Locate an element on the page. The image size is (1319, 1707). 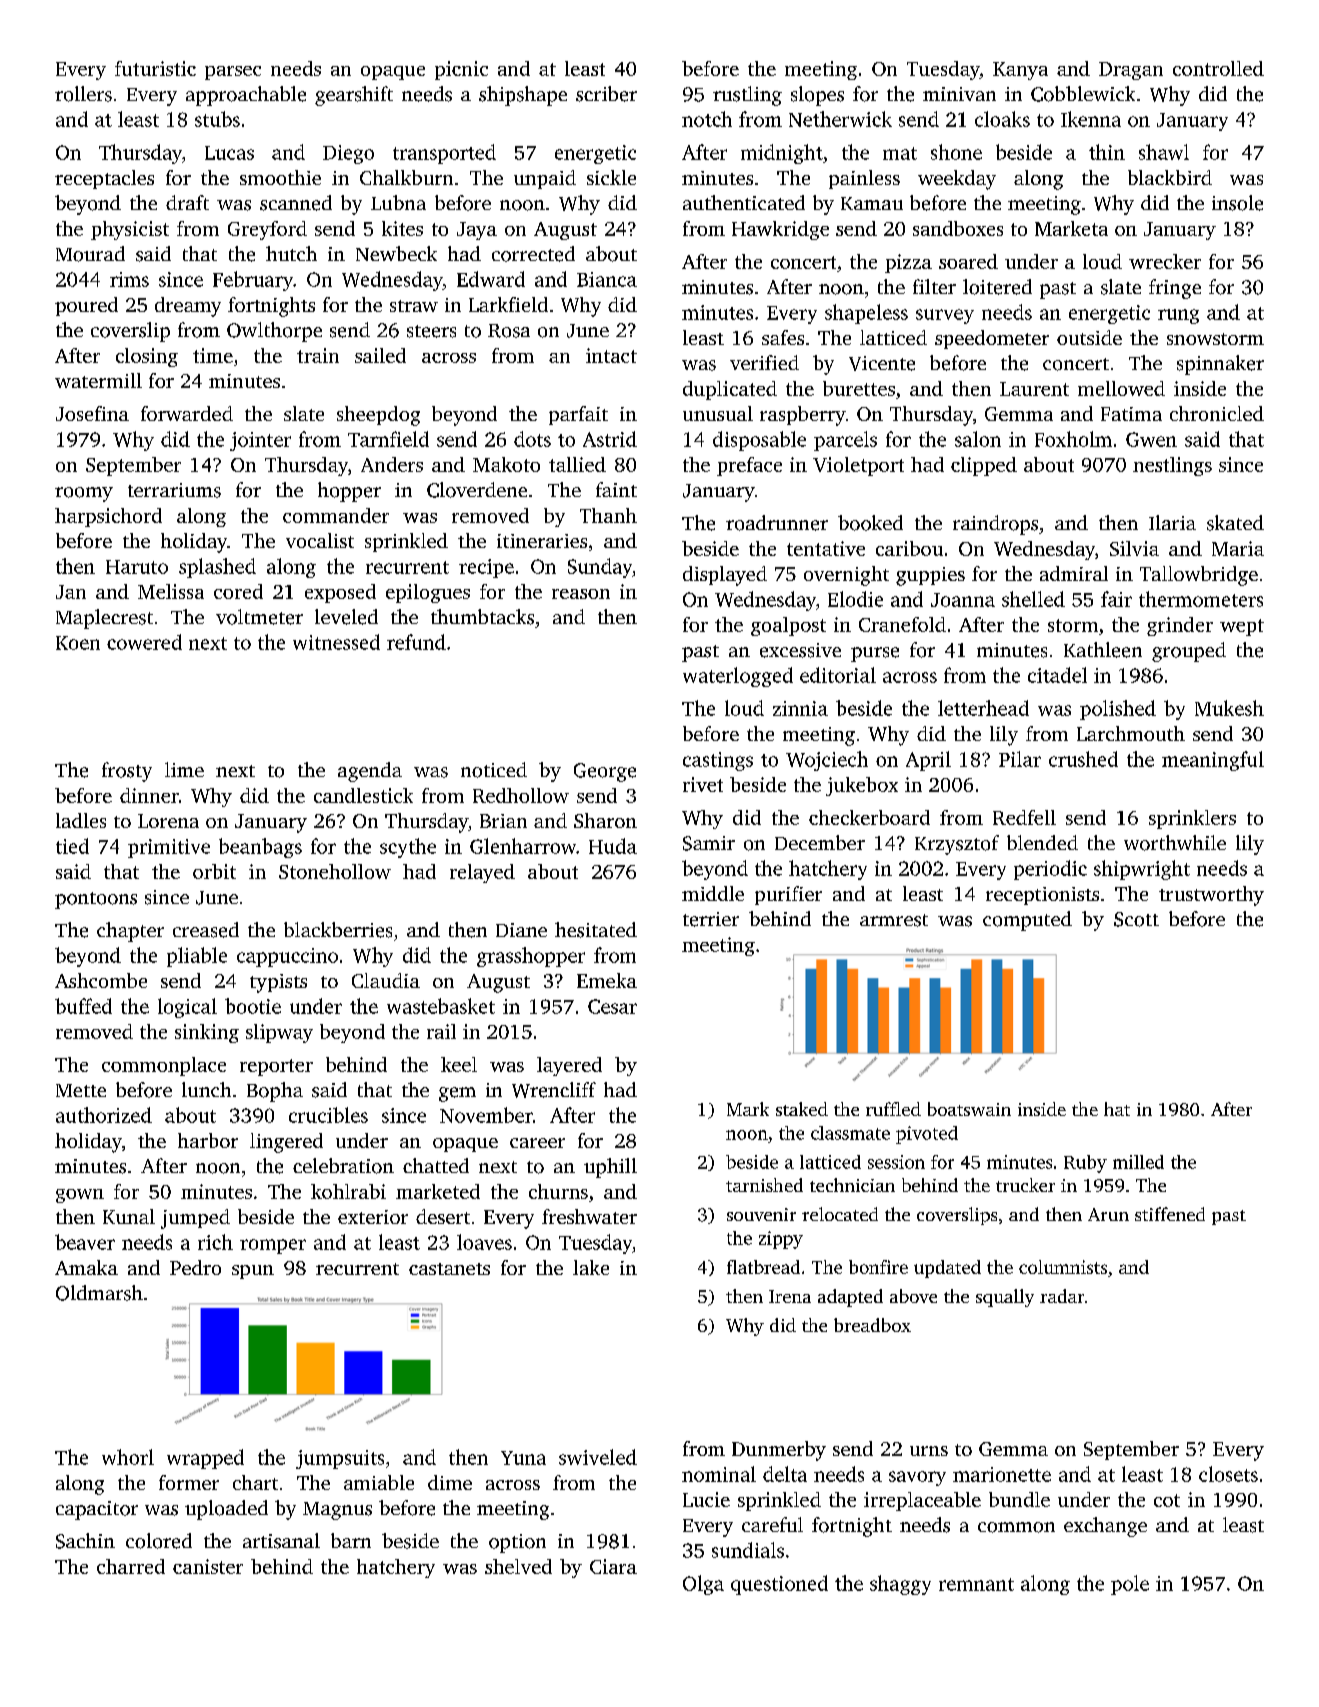
Kanya is located at coordinates (1020, 71).
